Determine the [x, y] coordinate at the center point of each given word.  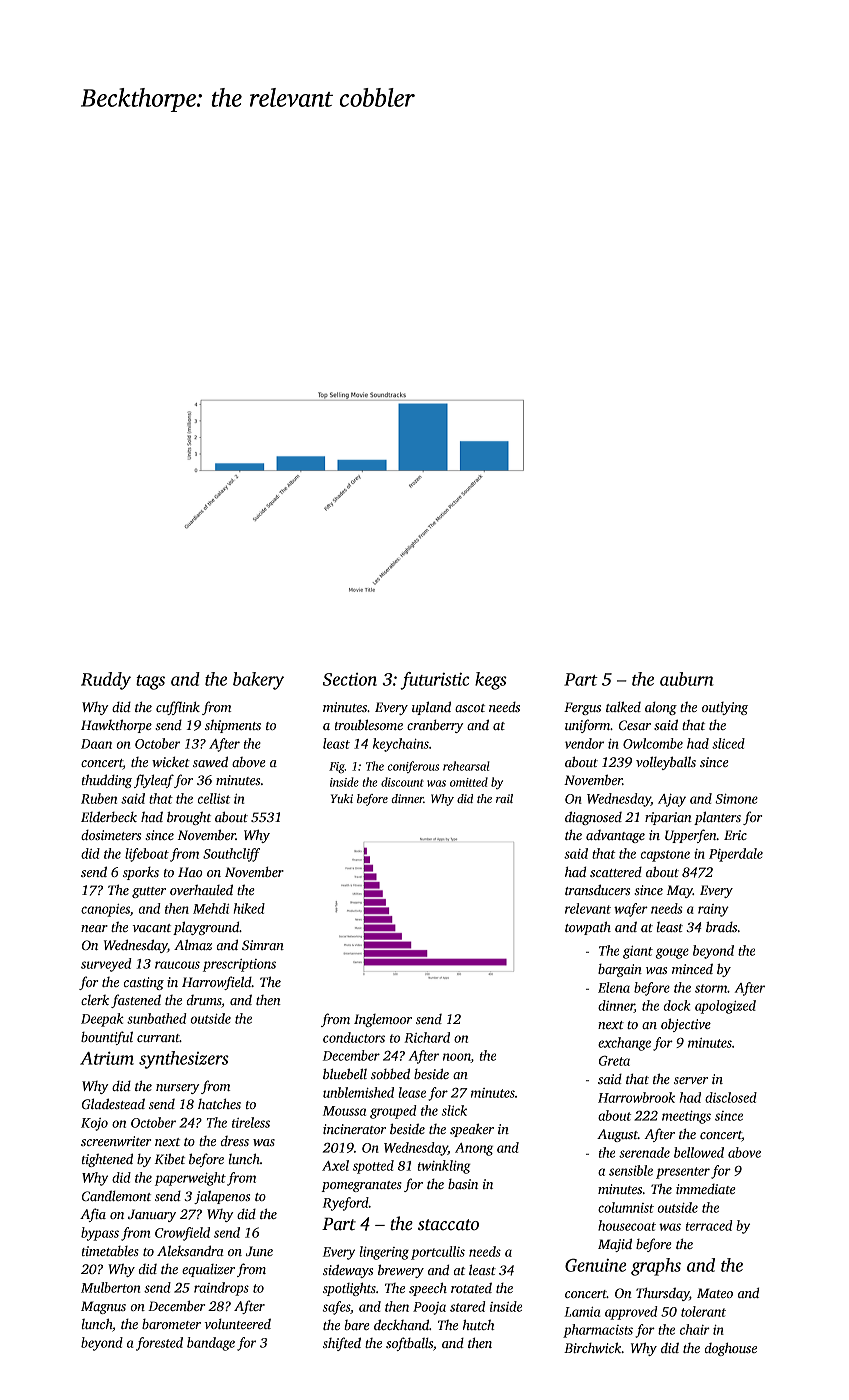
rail [504, 798]
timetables [110, 1251]
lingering [384, 1253]
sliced [728, 743]
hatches [219, 1103]
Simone [736, 799]
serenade [644, 1152]
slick [454, 1110]
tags [150, 682]
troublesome [369, 724]
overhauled [201, 889]
